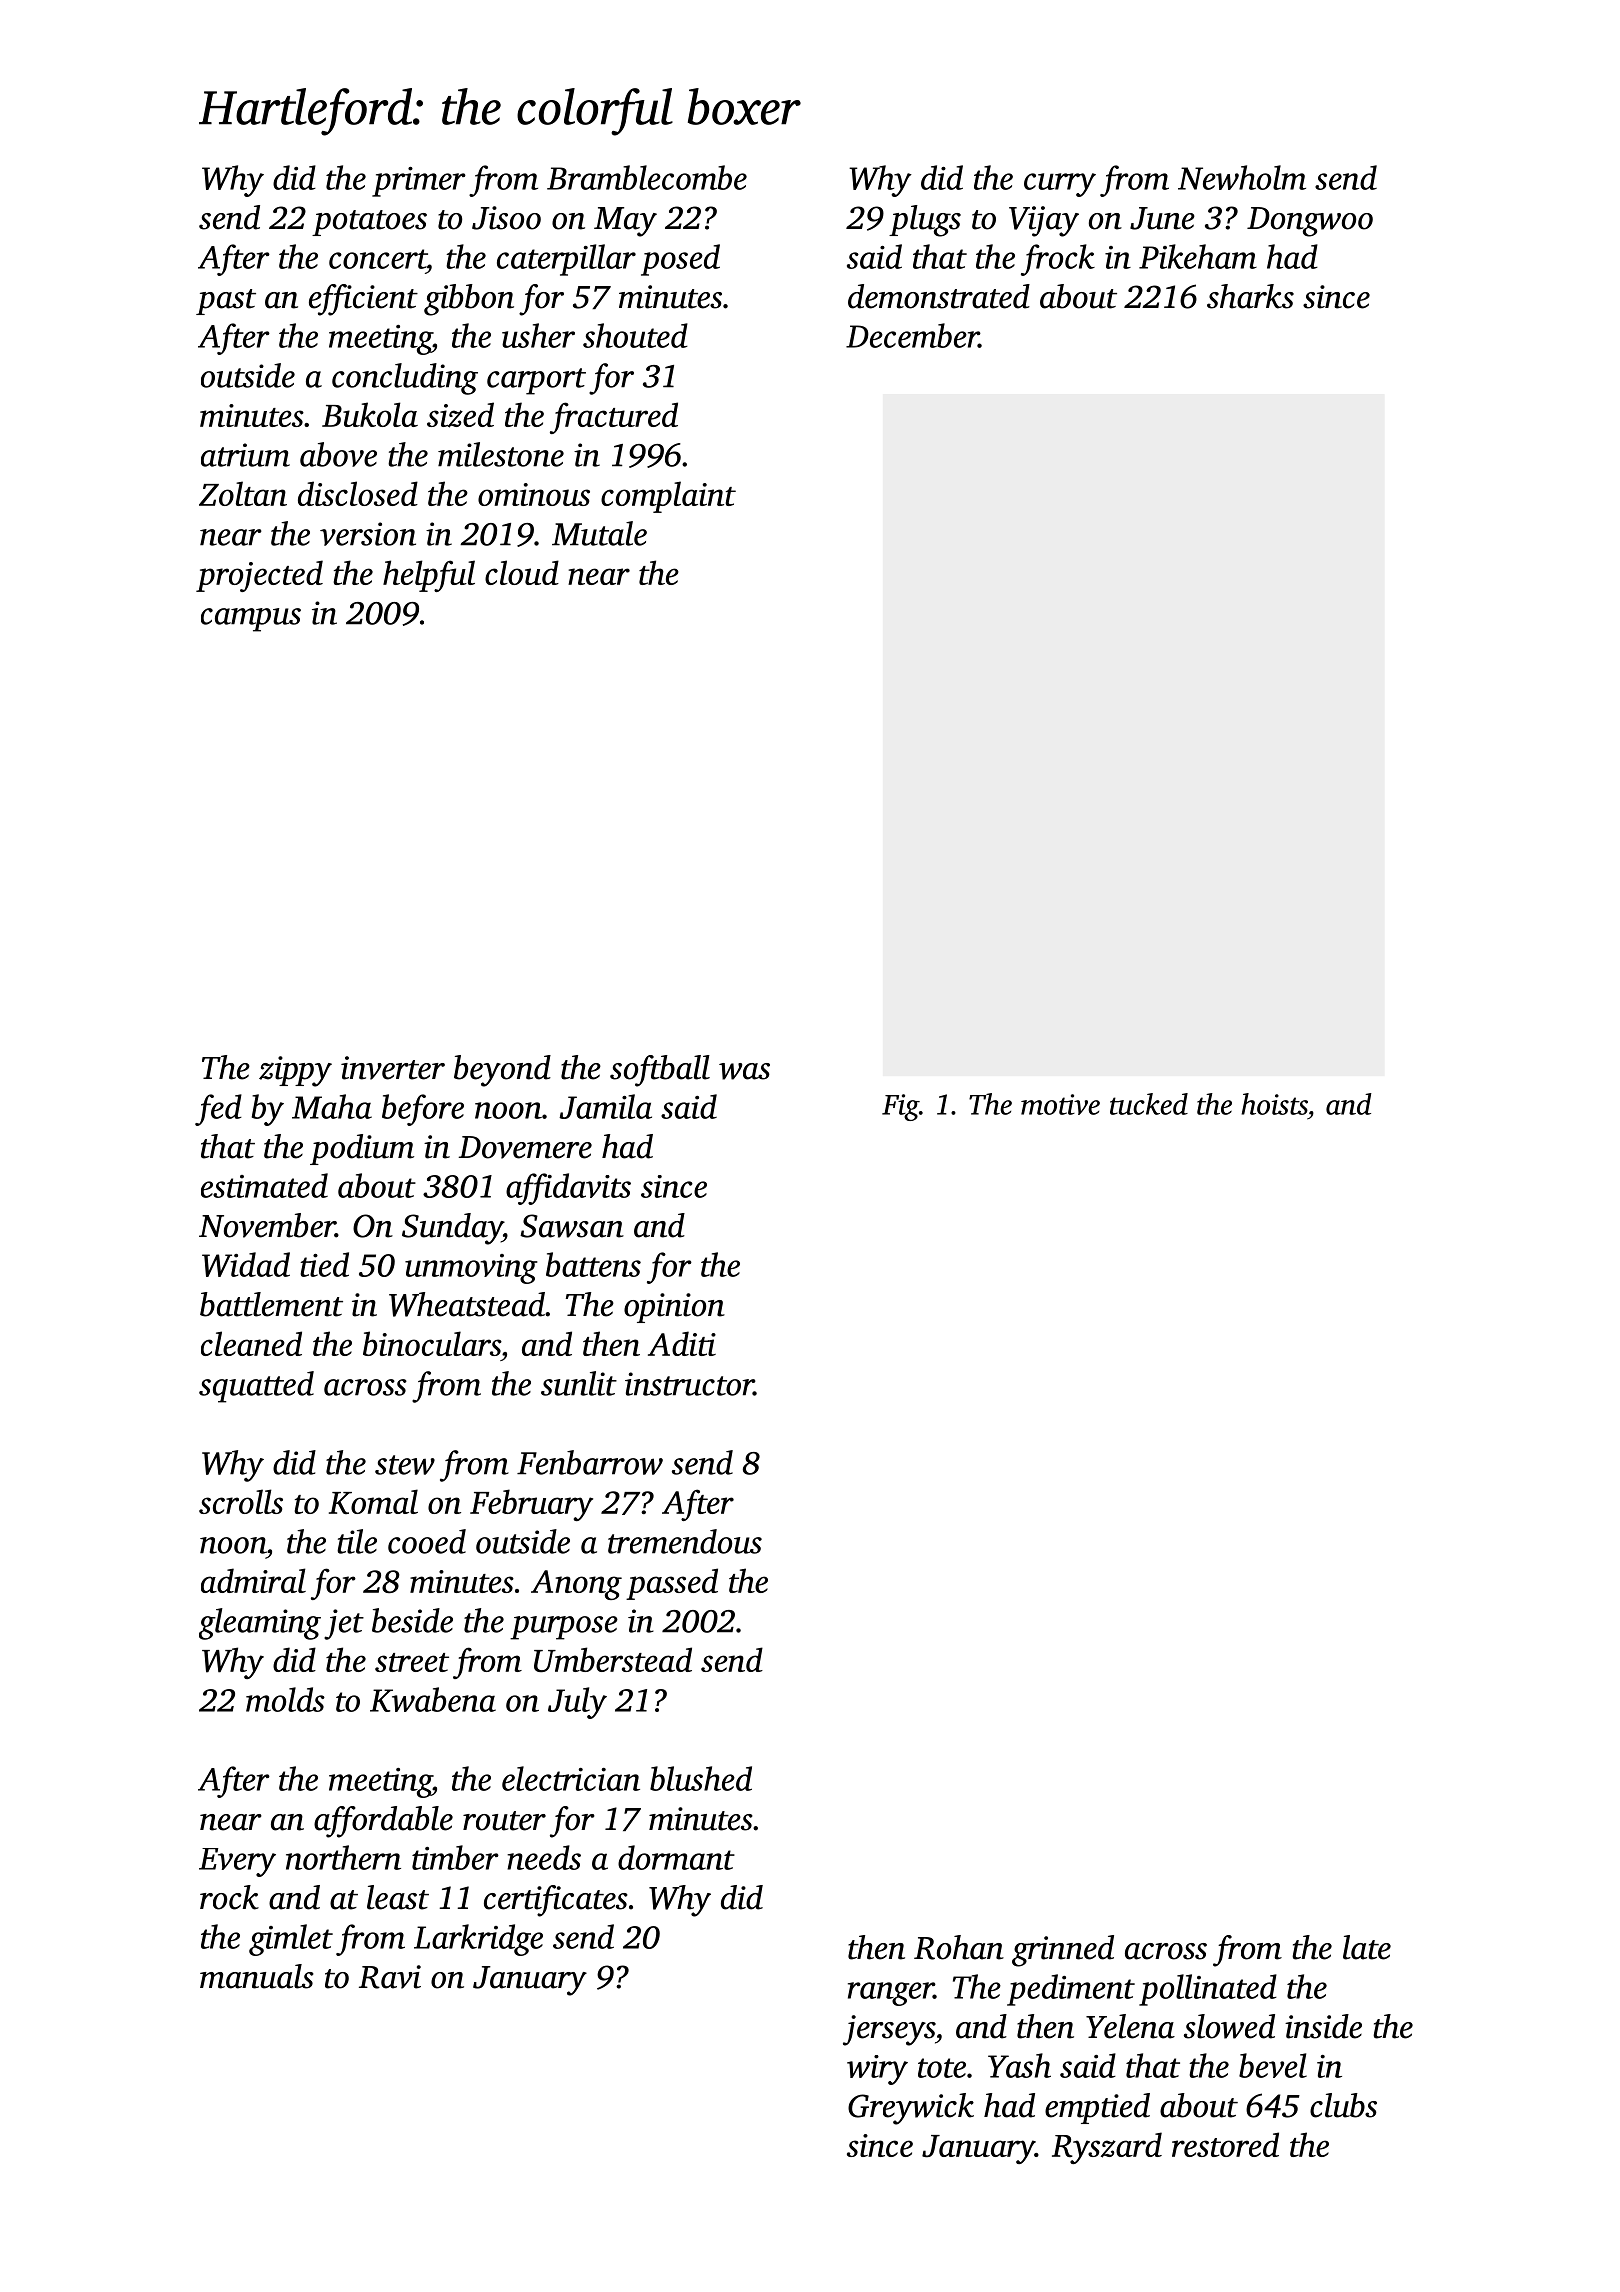  I want to click on curry, so click(1060, 185).
